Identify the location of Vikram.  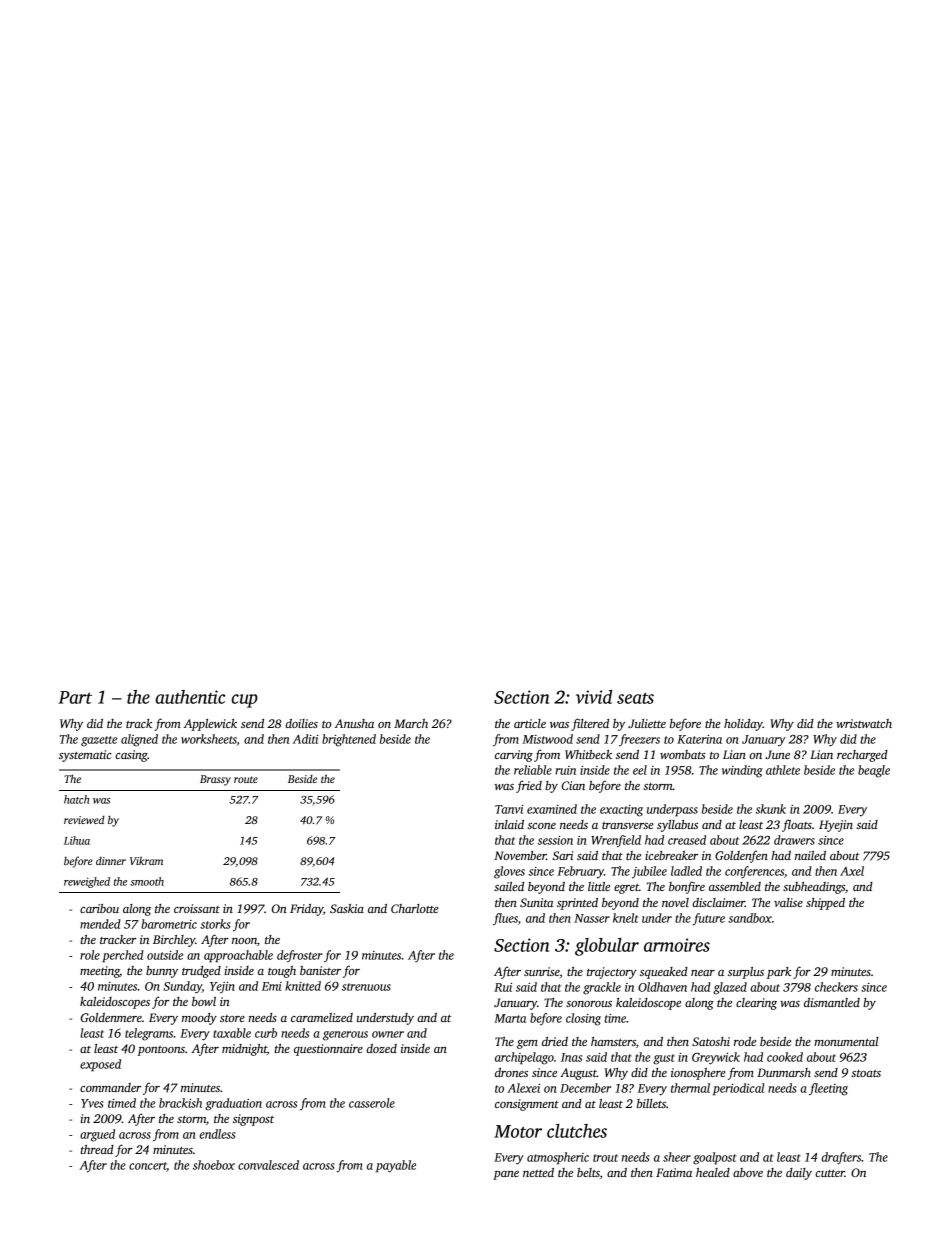
(146, 860).
